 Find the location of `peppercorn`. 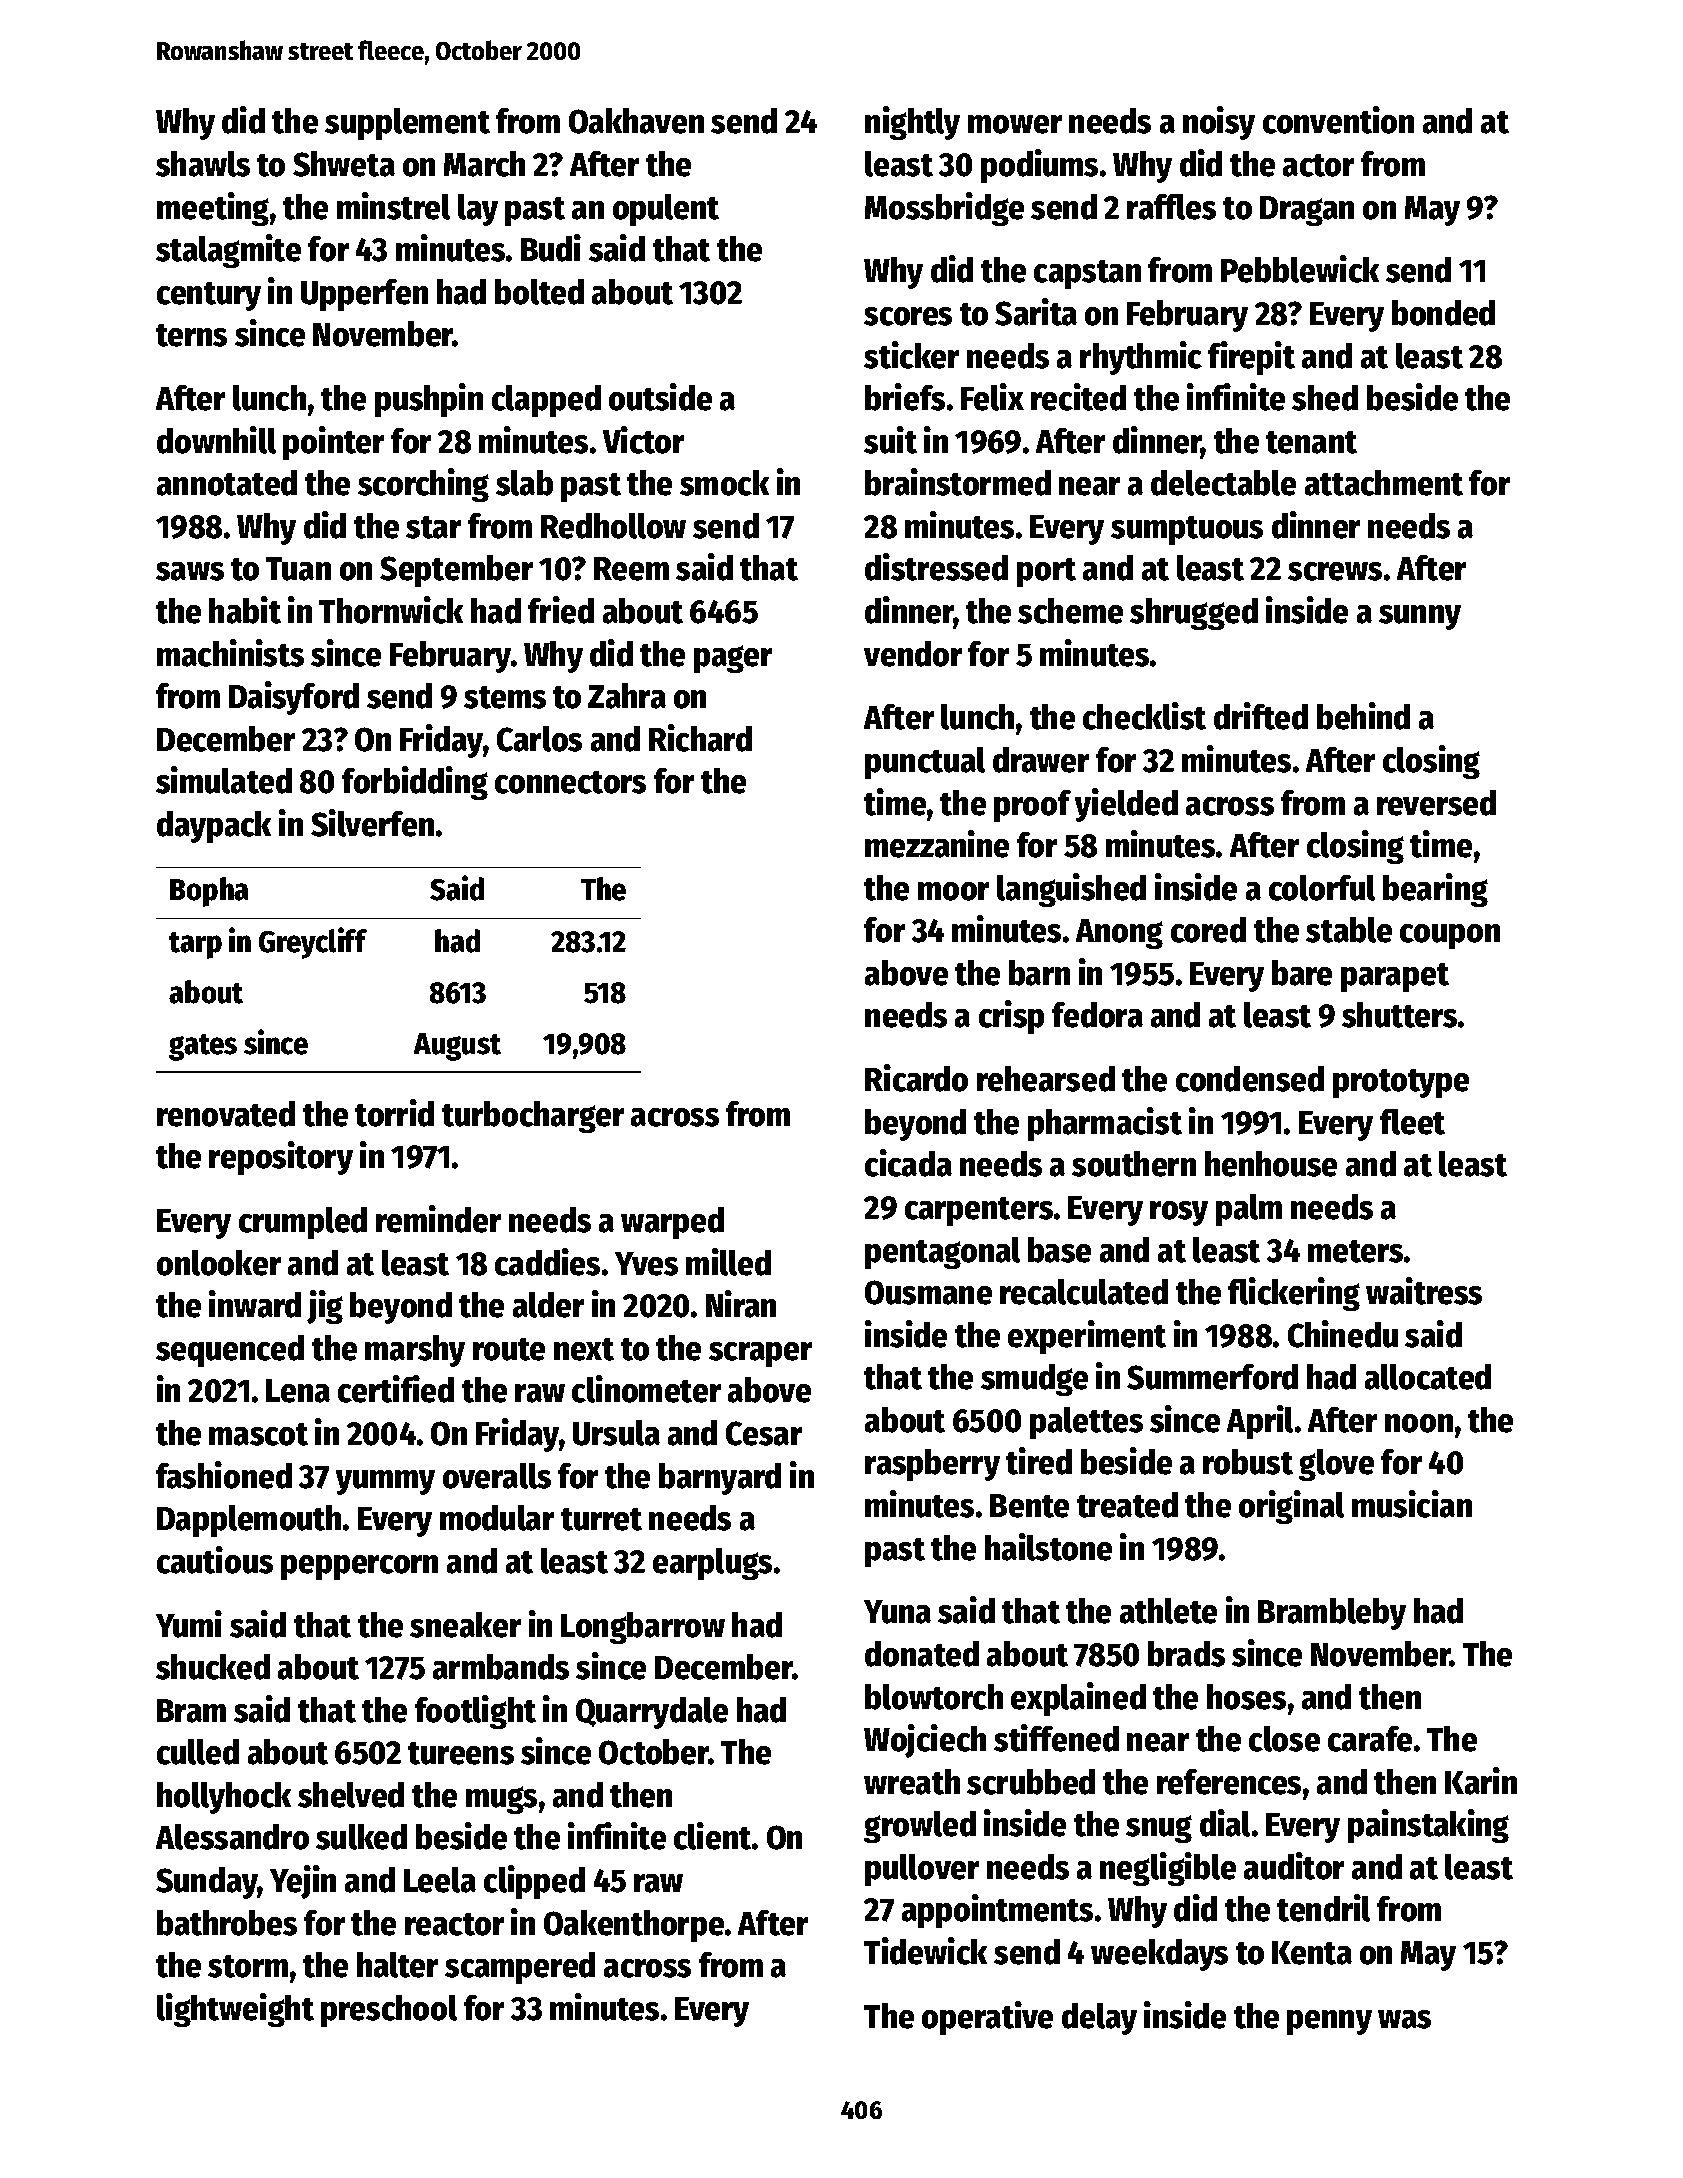

peppercorn is located at coordinates (359, 1567).
